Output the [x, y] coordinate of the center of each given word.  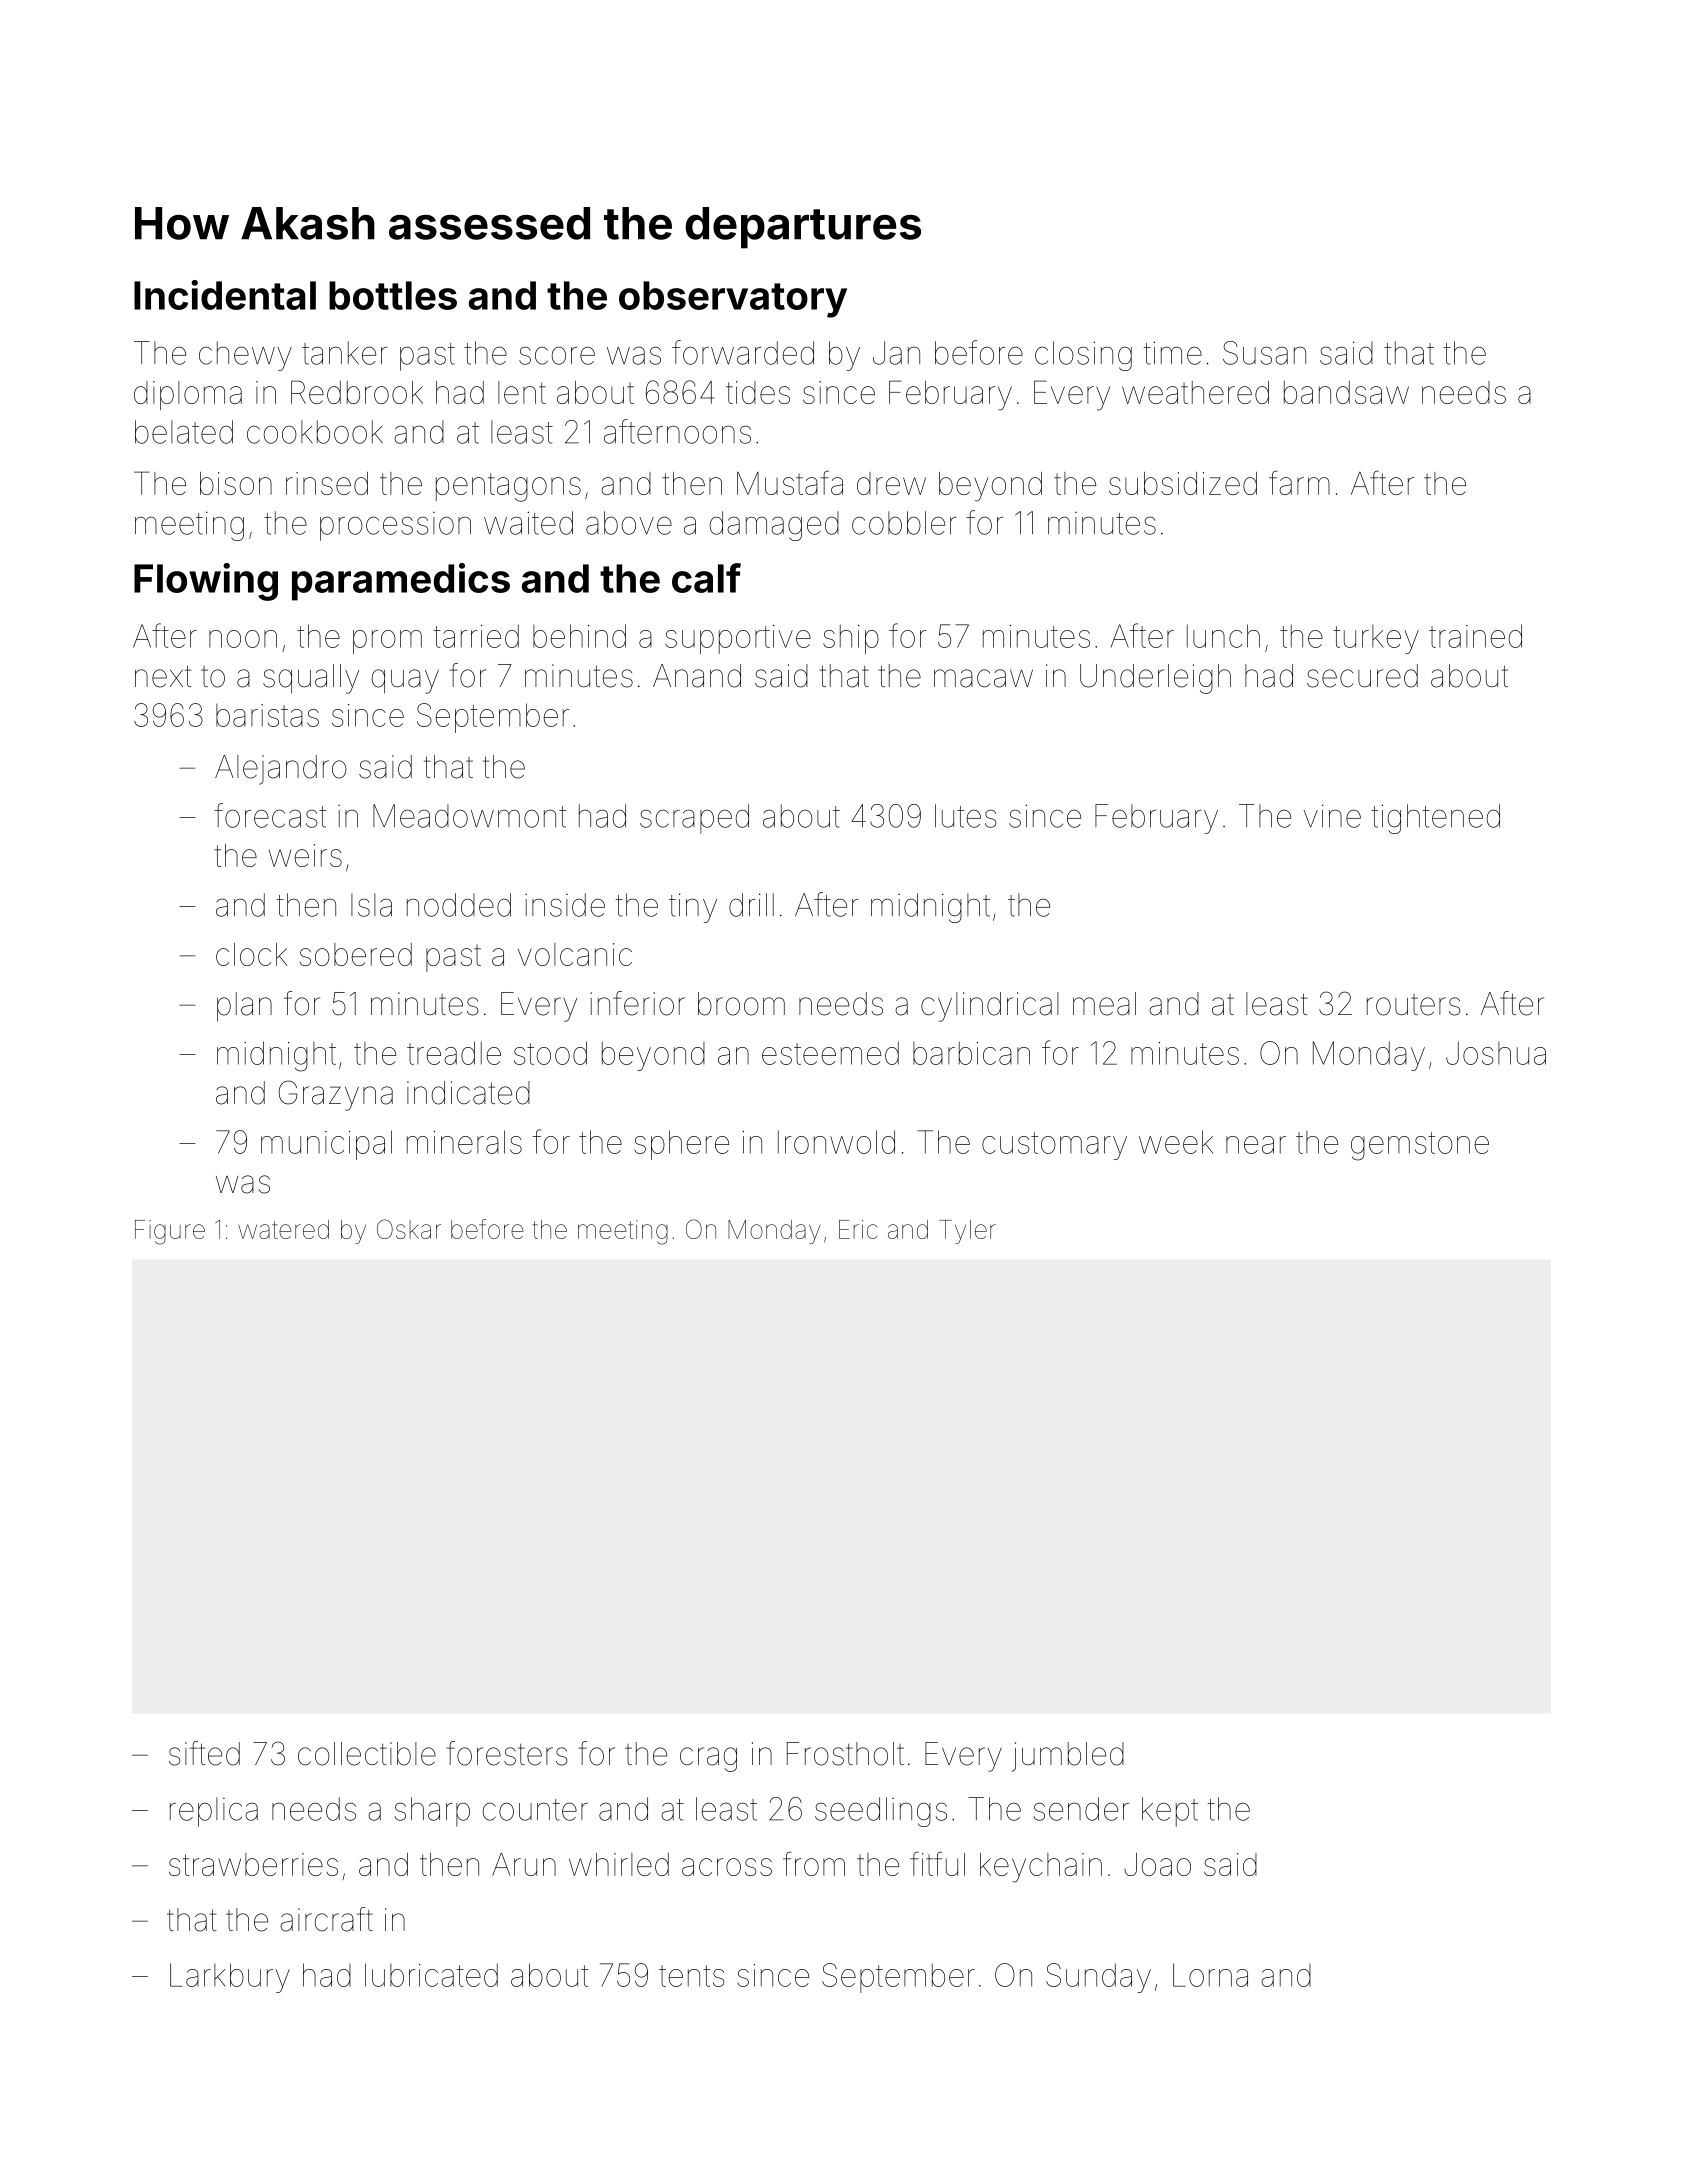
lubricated [431, 1975]
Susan [1264, 353]
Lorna [1210, 1975]
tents [692, 1976]
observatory [733, 299]
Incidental [225, 295]
